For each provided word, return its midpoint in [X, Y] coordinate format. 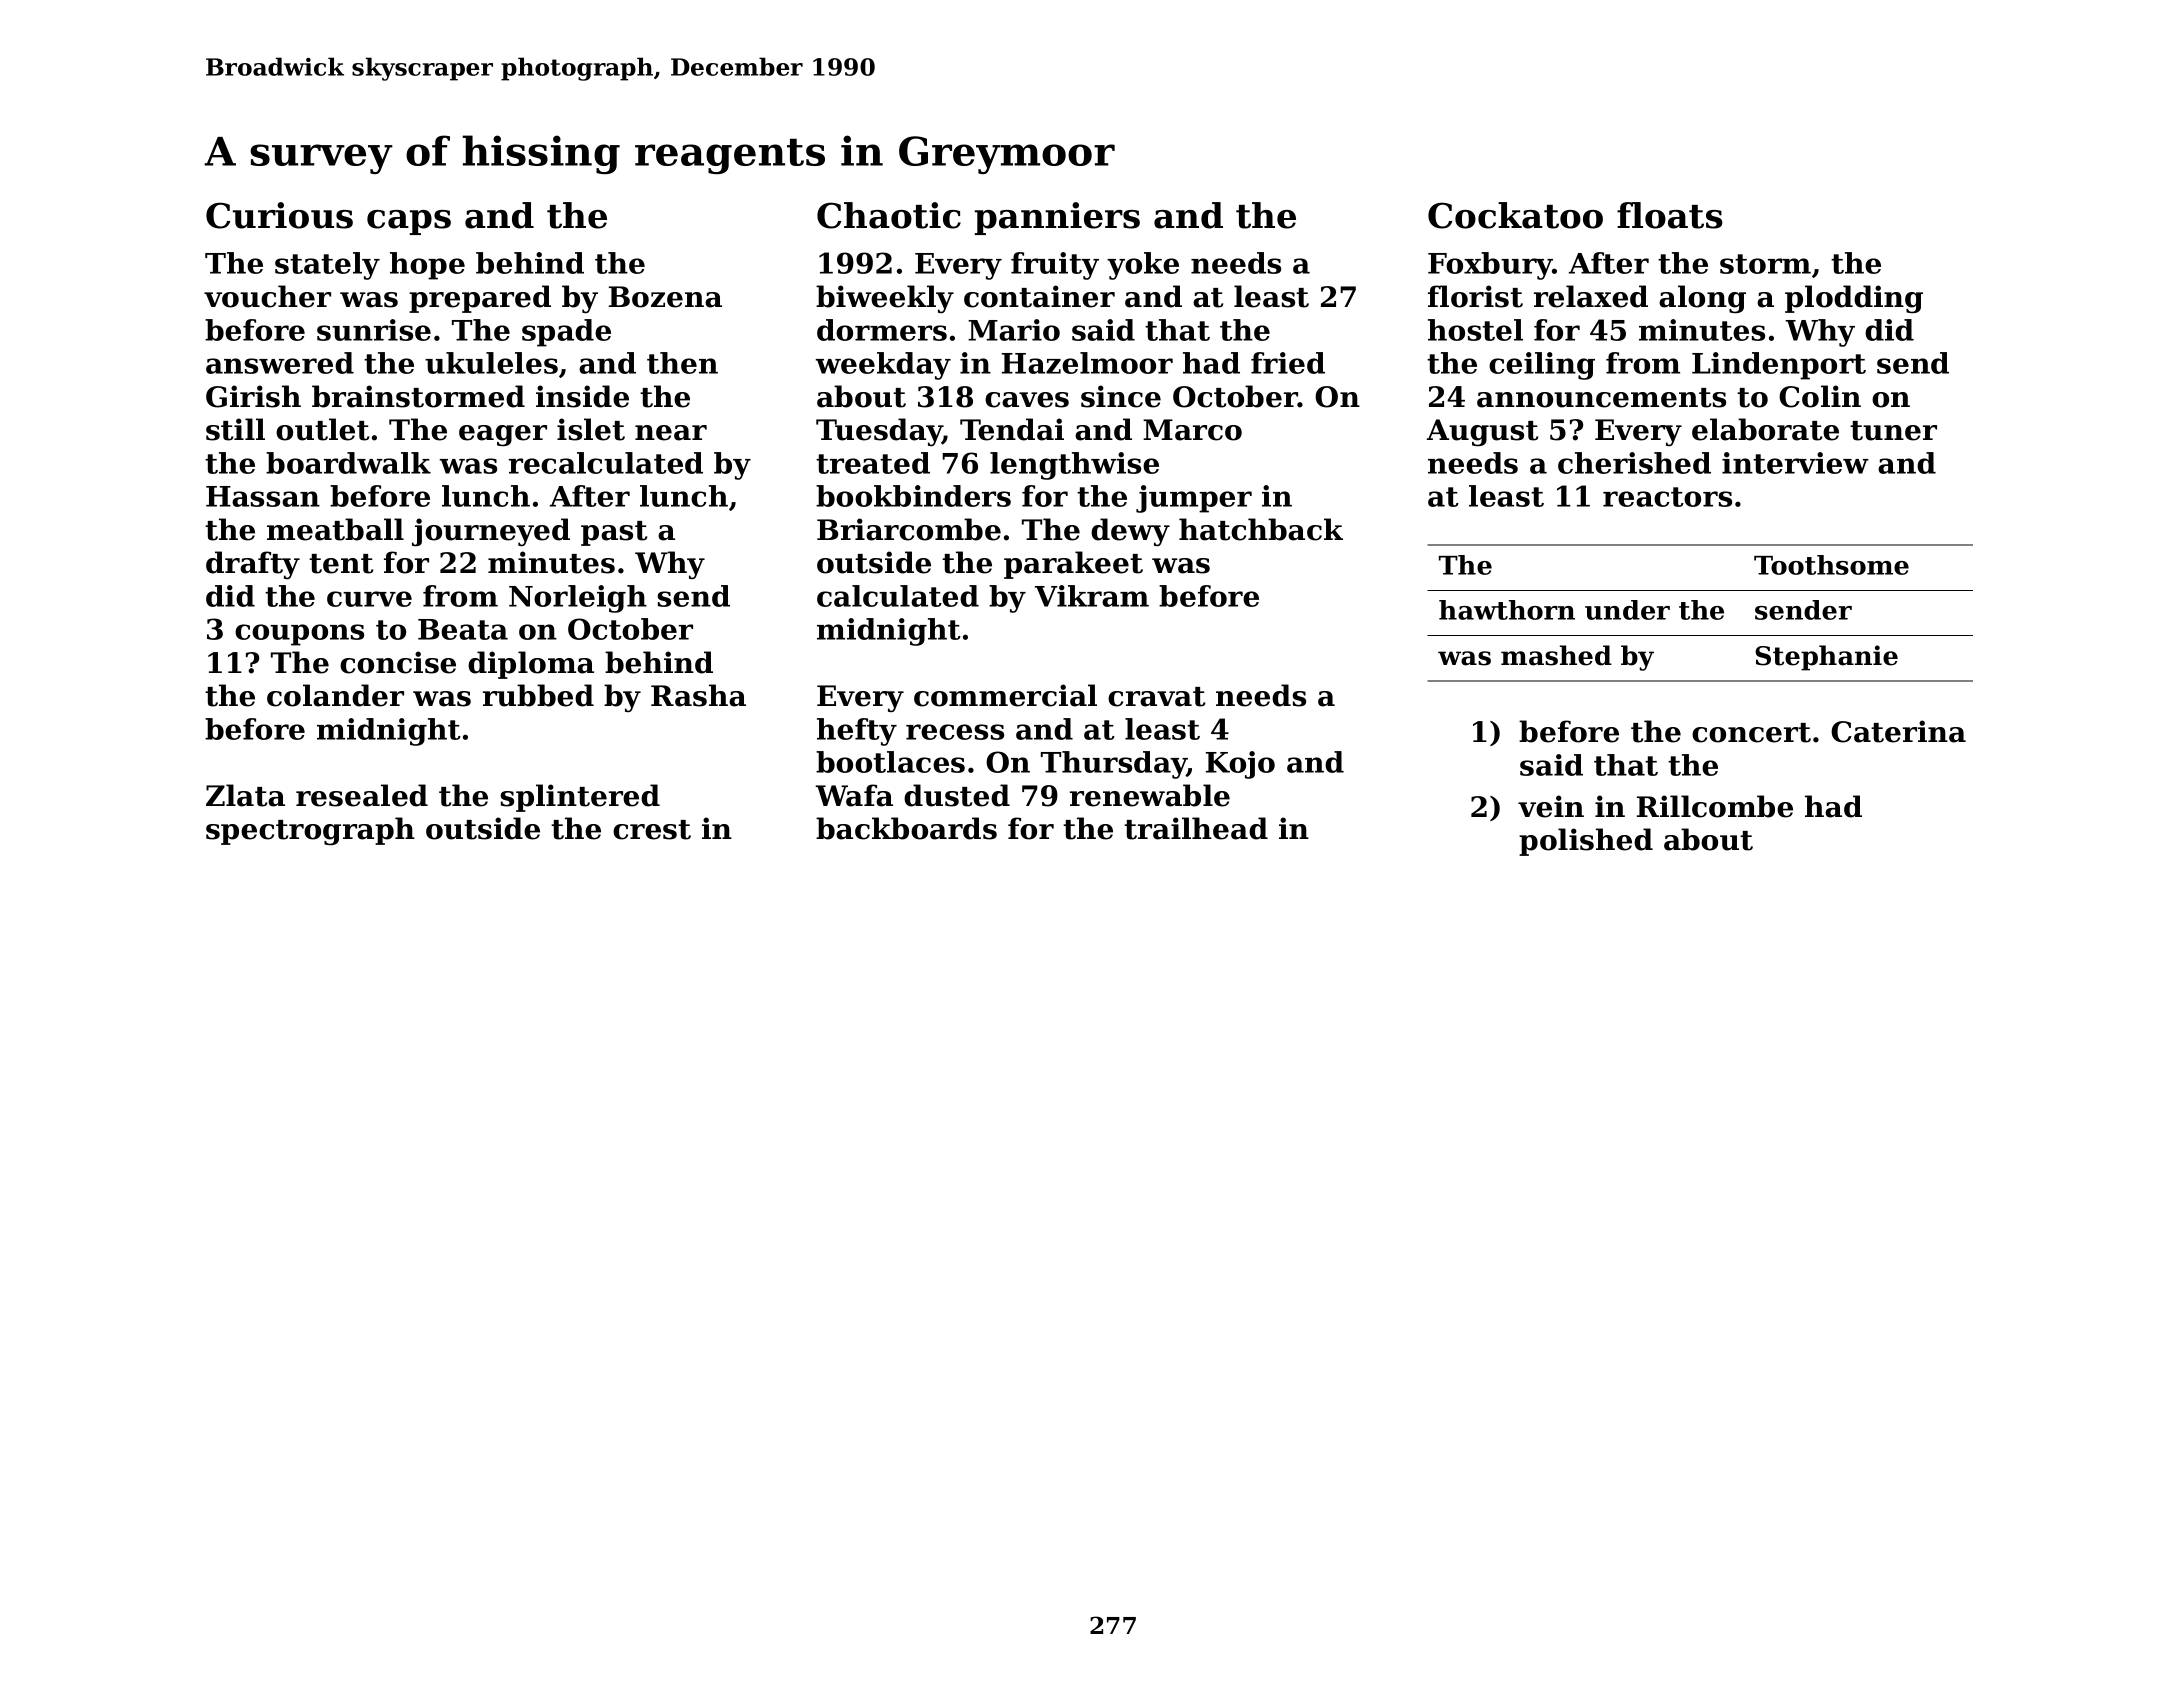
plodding [1854, 299]
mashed [1556, 655]
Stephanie [1826, 658]
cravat [1156, 697]
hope [427, 266]
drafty [253, 565]
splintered [580, 798]
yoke [1143, 266]
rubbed [538, 695]
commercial [1005, 695]
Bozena [665, 297]
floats [1670, 215]
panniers [1057, 218]
